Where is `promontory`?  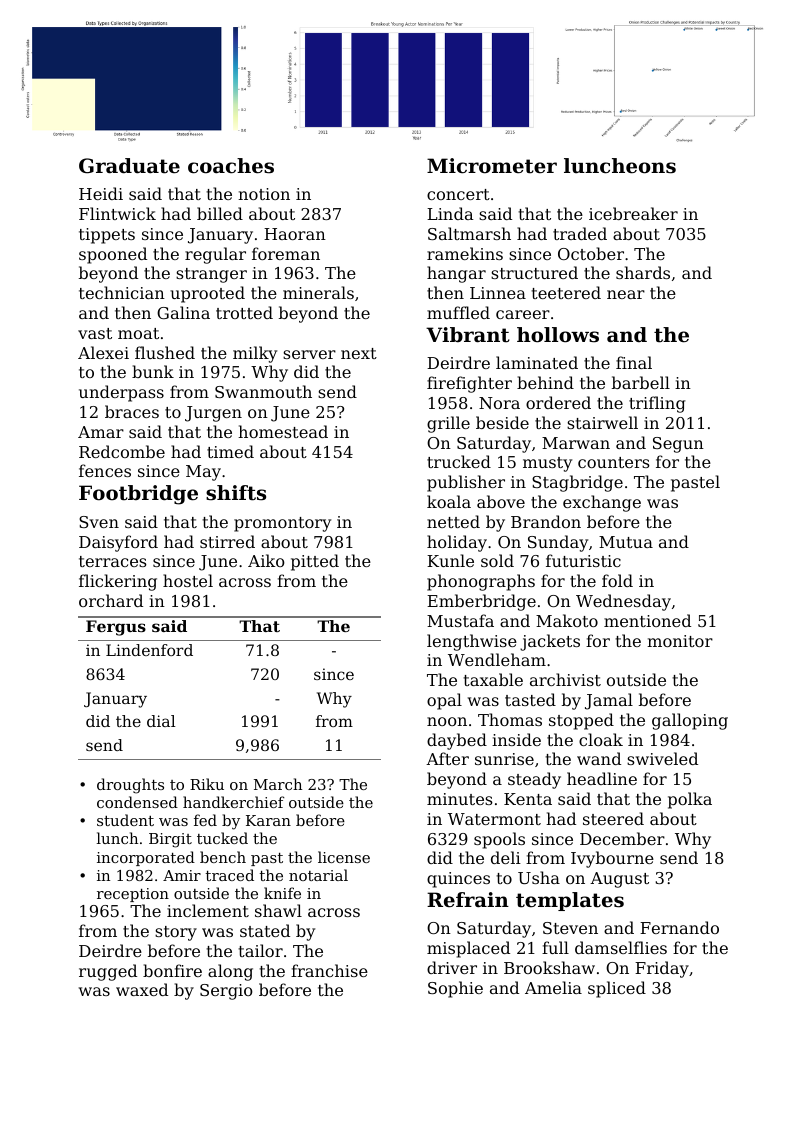
promontory is located at coordinates (282, 524).
